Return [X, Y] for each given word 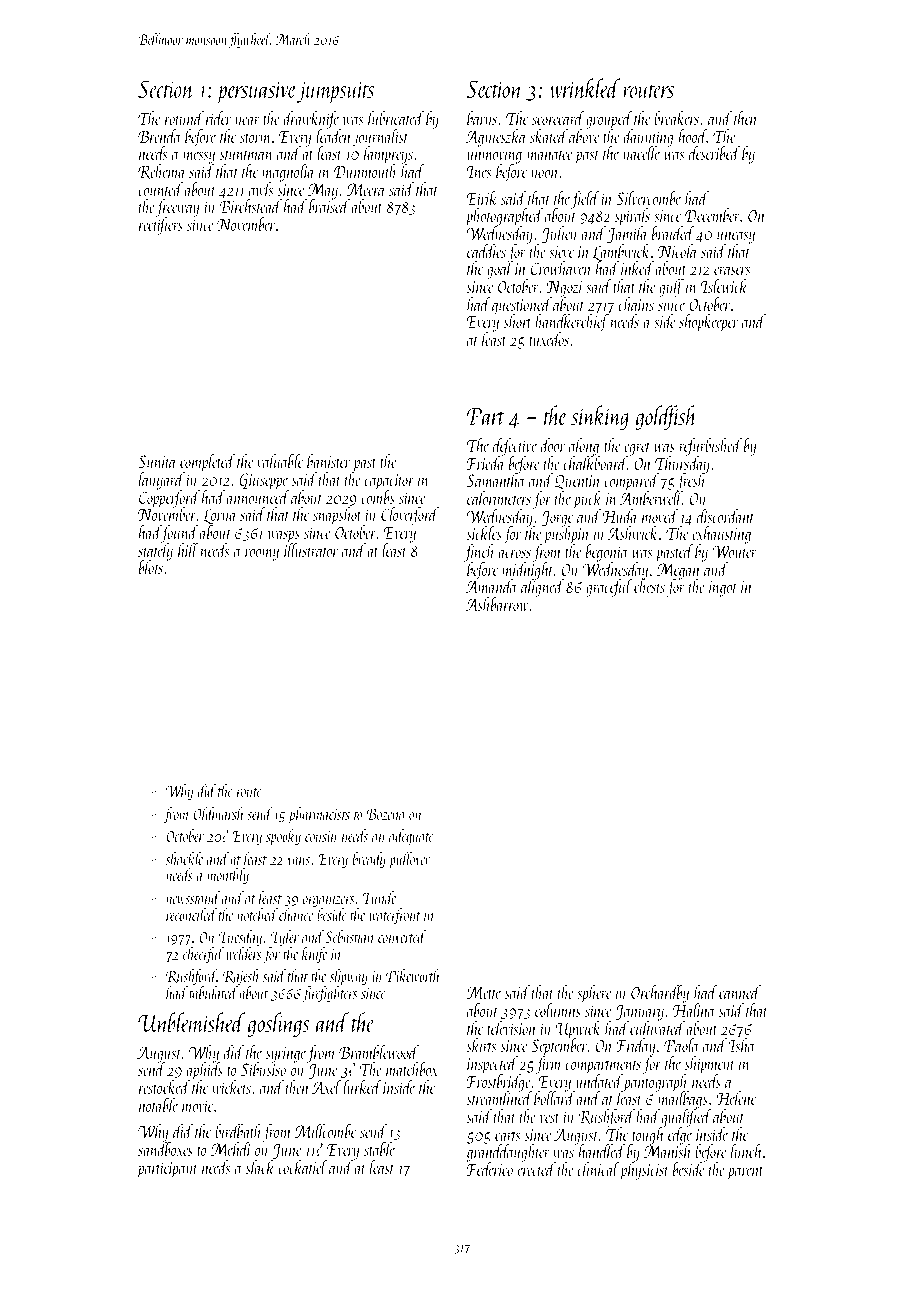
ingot [723, 589]
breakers [676, 118]
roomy [262, 554]
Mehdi [230, 1149]
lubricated [396, 118]
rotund [184, 118]
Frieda [486, 463]
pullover [410, 860]
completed [207, 463]
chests [649, 586]
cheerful [203, 955]
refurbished [710, 447]
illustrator [311, 550]
